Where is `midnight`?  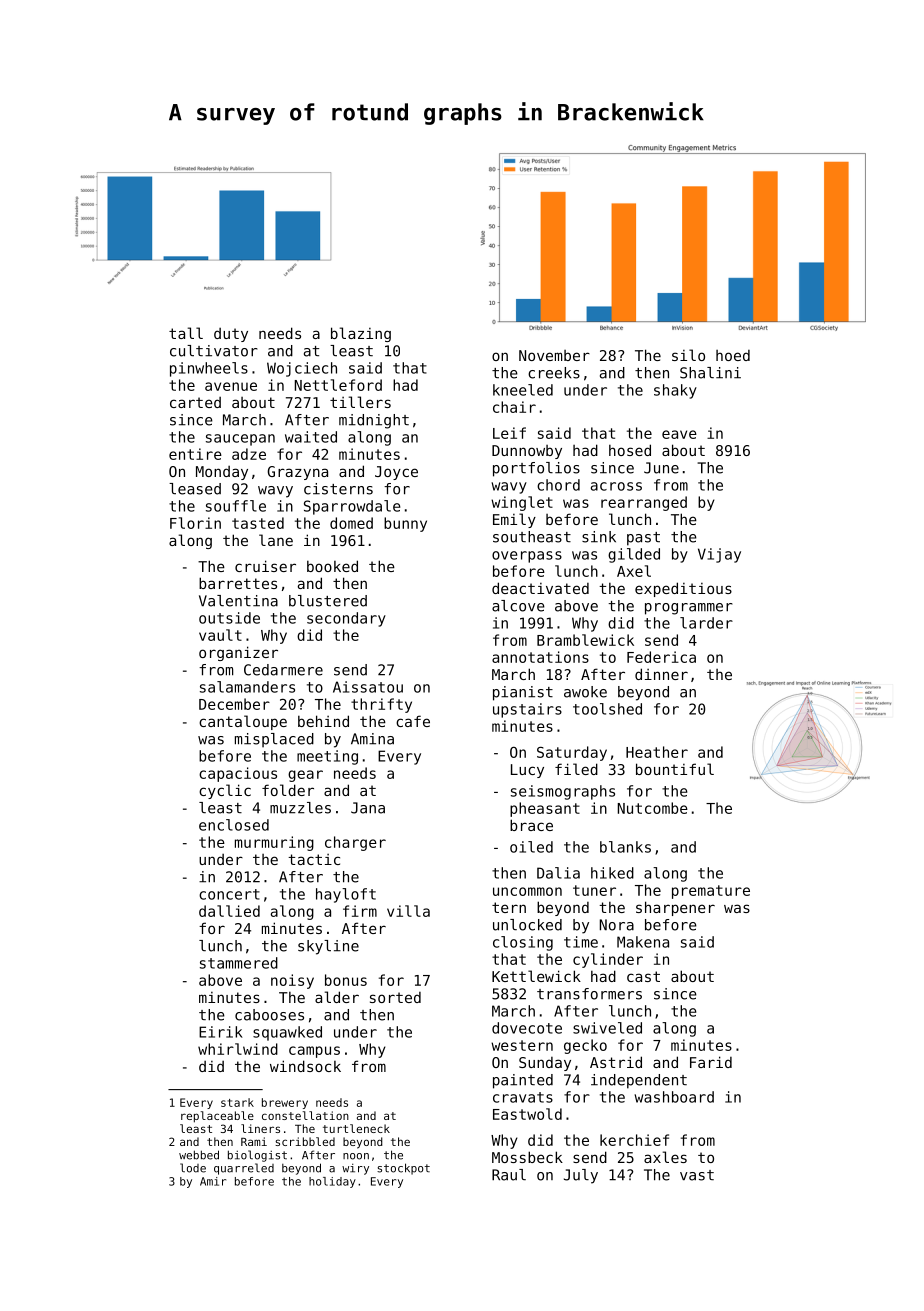
midnight is located at coordinates (374, 421).
